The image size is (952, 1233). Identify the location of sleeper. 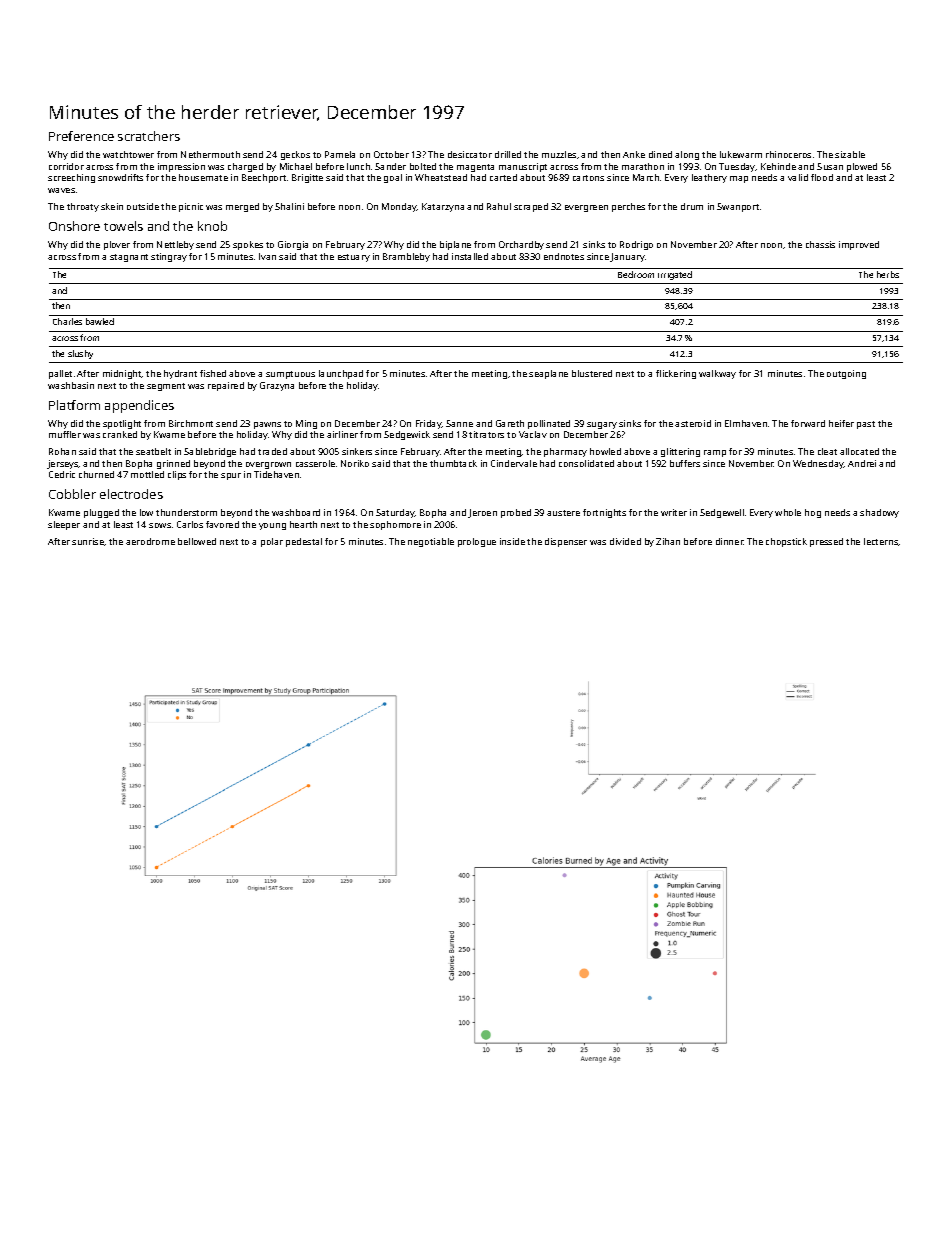
(64, 525).
